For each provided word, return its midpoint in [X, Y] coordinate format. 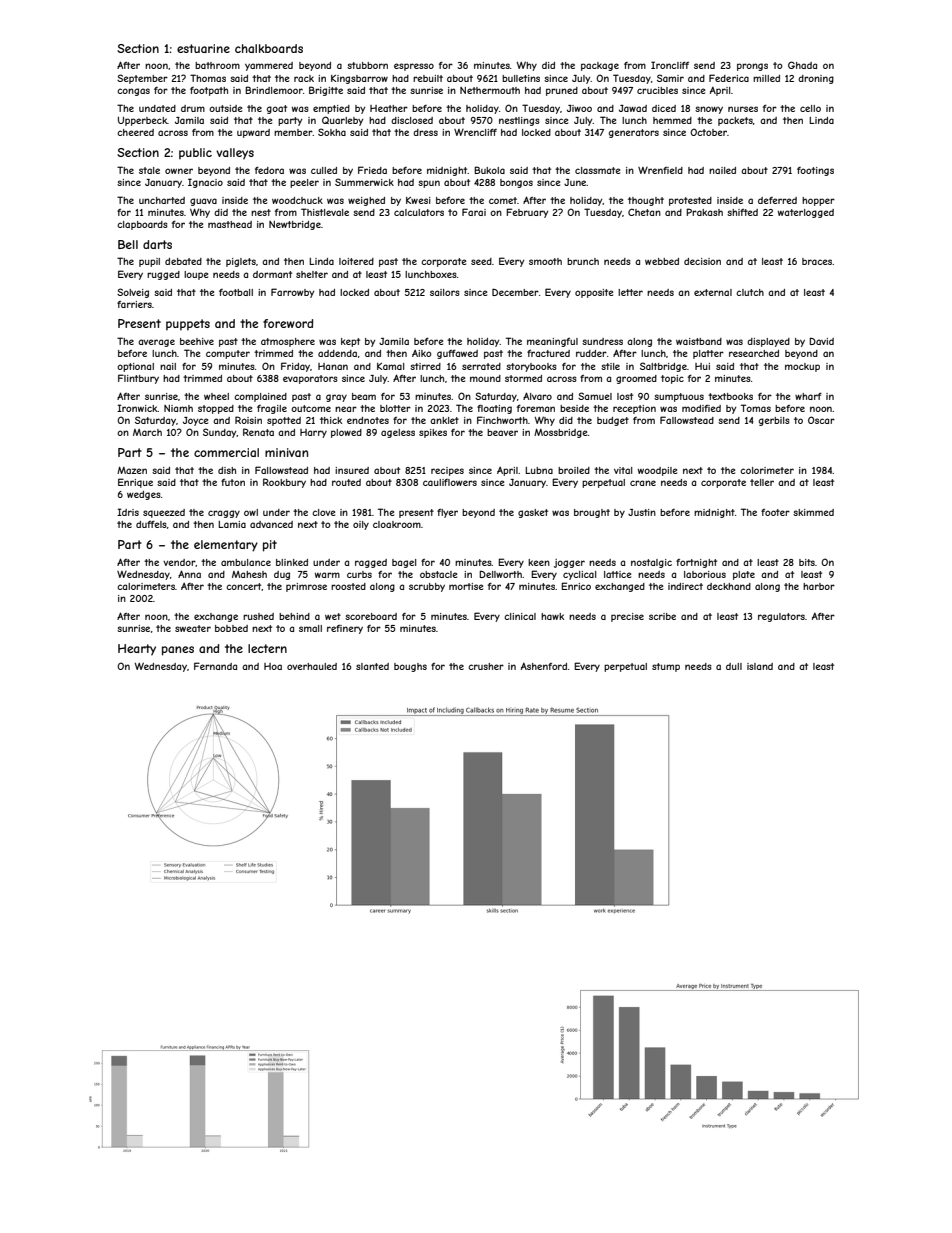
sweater [193, 628]
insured [352, 470]
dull [734, 666]
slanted [372, 666]
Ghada [802, 65]
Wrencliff [475, 132]
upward [253, 133]
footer [775, 512]
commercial [226, 452]
